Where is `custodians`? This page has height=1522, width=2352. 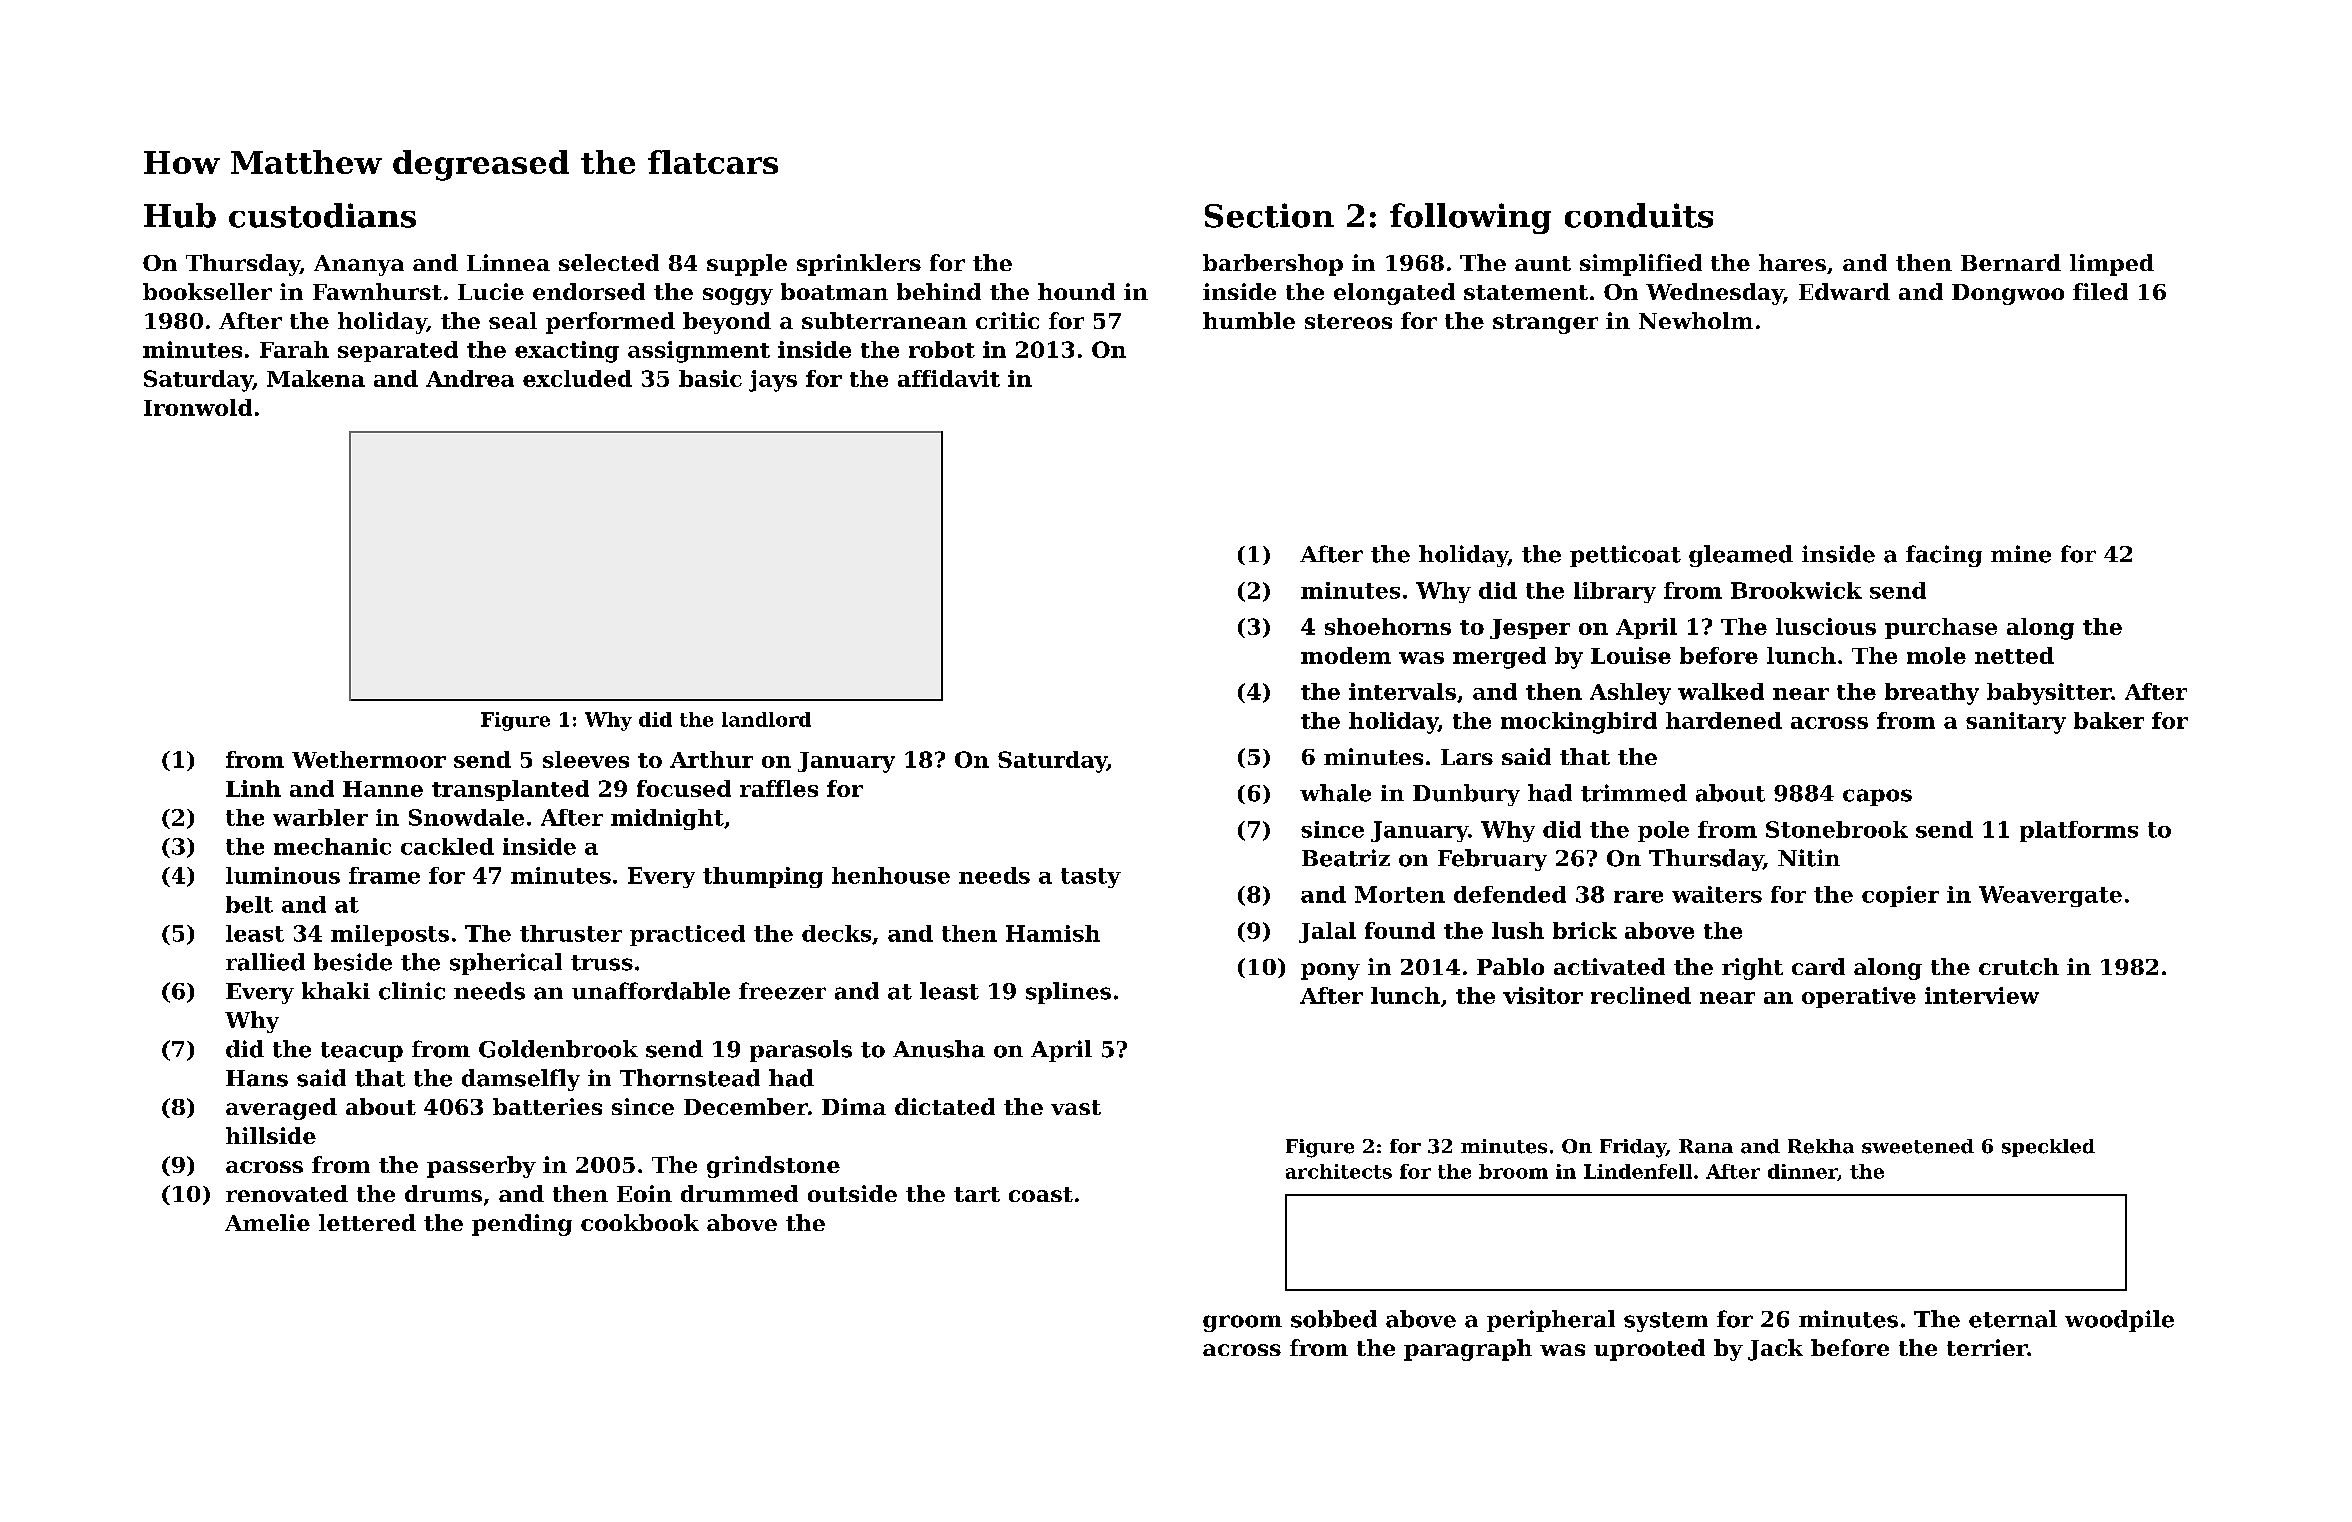 custodians is located at coordinates (322, 215).
